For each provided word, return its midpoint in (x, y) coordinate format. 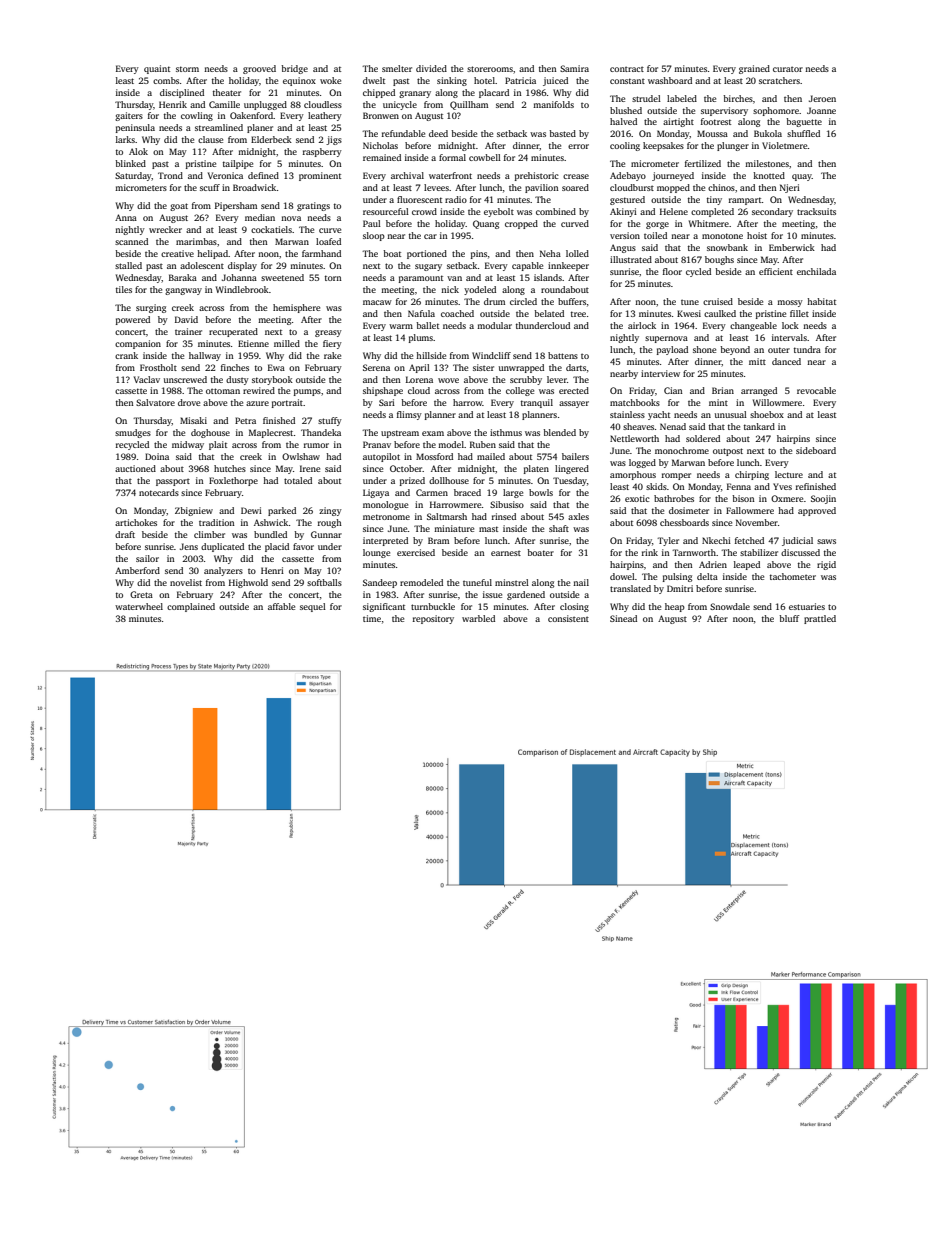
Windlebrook (242, 289)
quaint (157, 69)
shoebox (767, 414)
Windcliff (491, 355)
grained (754, 69)
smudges (133, 433)
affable (281, 606)
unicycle (400, 105)
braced (467, 492)
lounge (376, 553)
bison (743, 498)
